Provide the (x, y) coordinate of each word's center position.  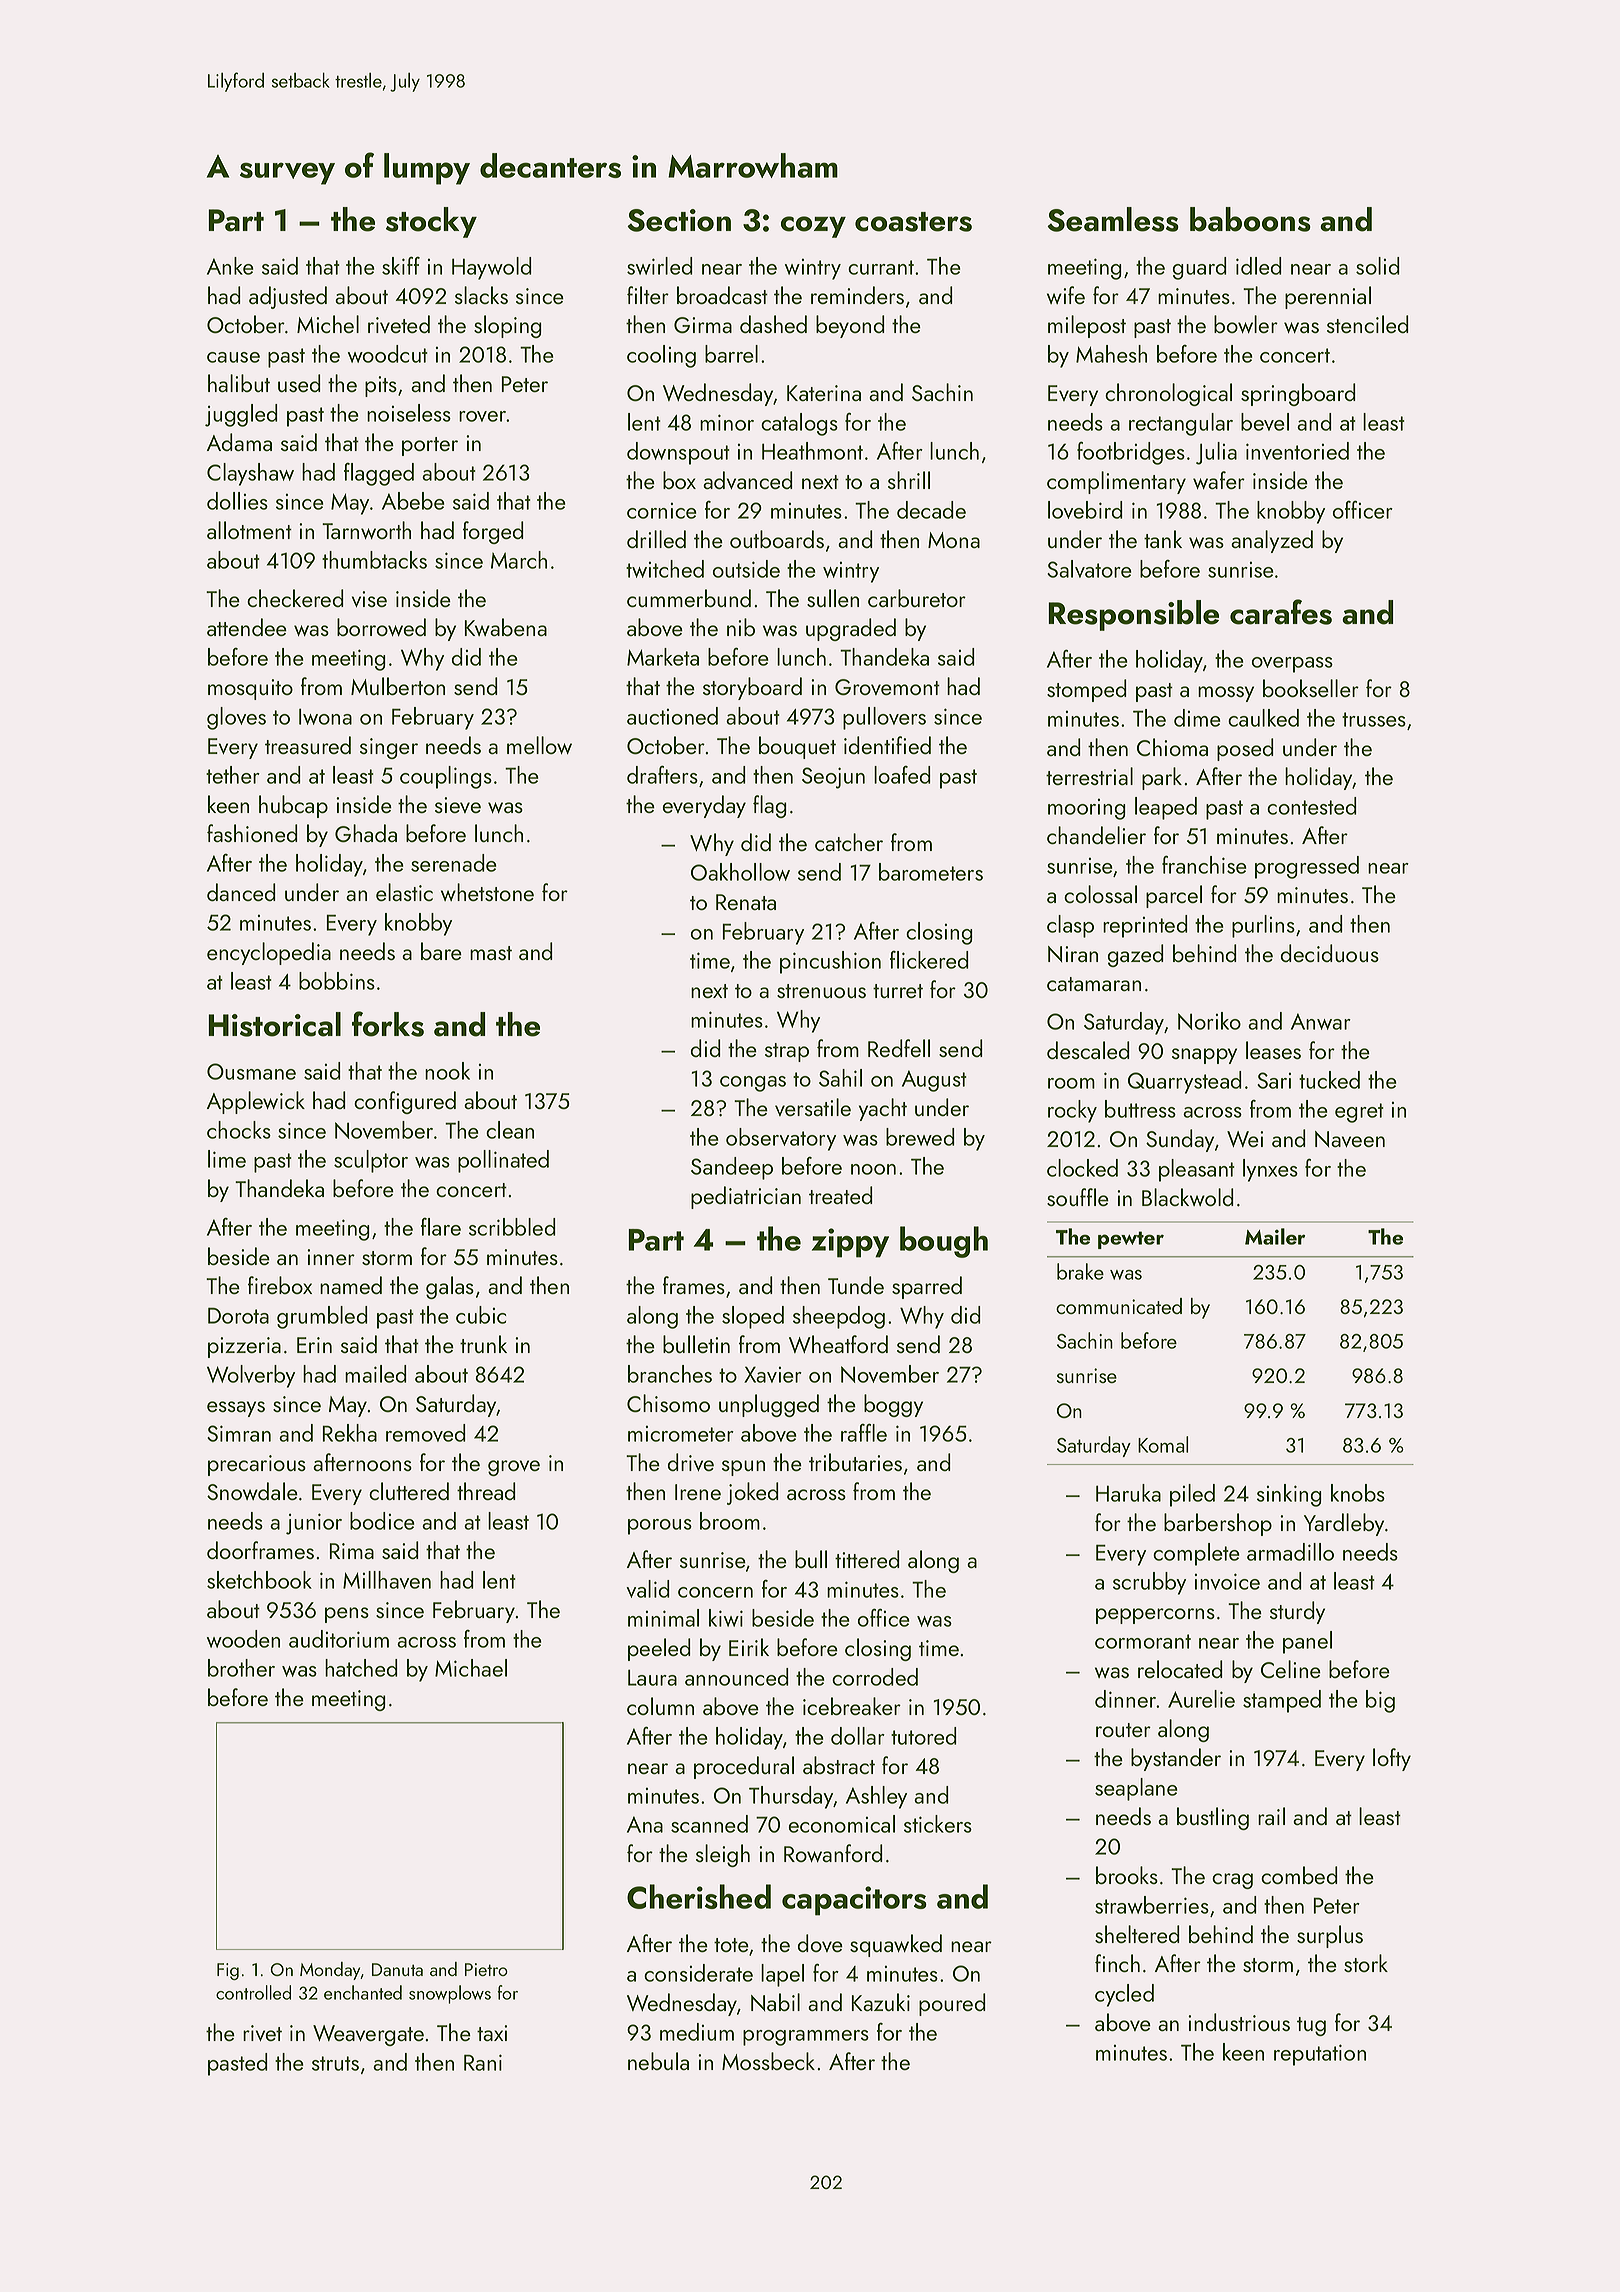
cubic (481, 1315)
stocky (431, 222)
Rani (483, 2062)
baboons (1250, 219)
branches (670, 1374)
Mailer (1275, 1236)
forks (388, 1024)
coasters (913, 222)
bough (944, 1242)
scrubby (1149, 1583)
